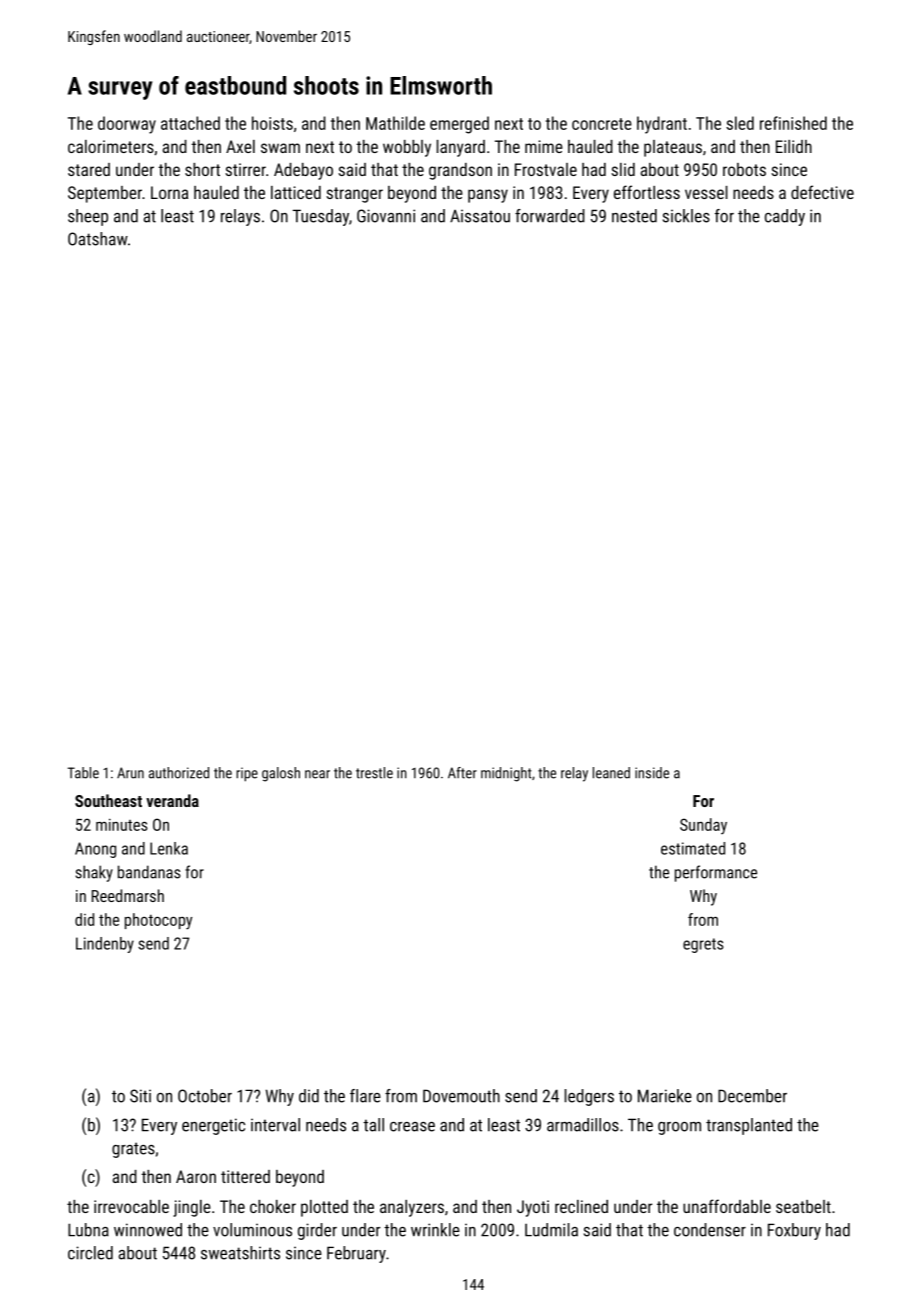 The height and width of the screenshot is (1314, 924). Describe the element at coordinates (179, 773) in the screenshot. I see `authorized` at that location.
